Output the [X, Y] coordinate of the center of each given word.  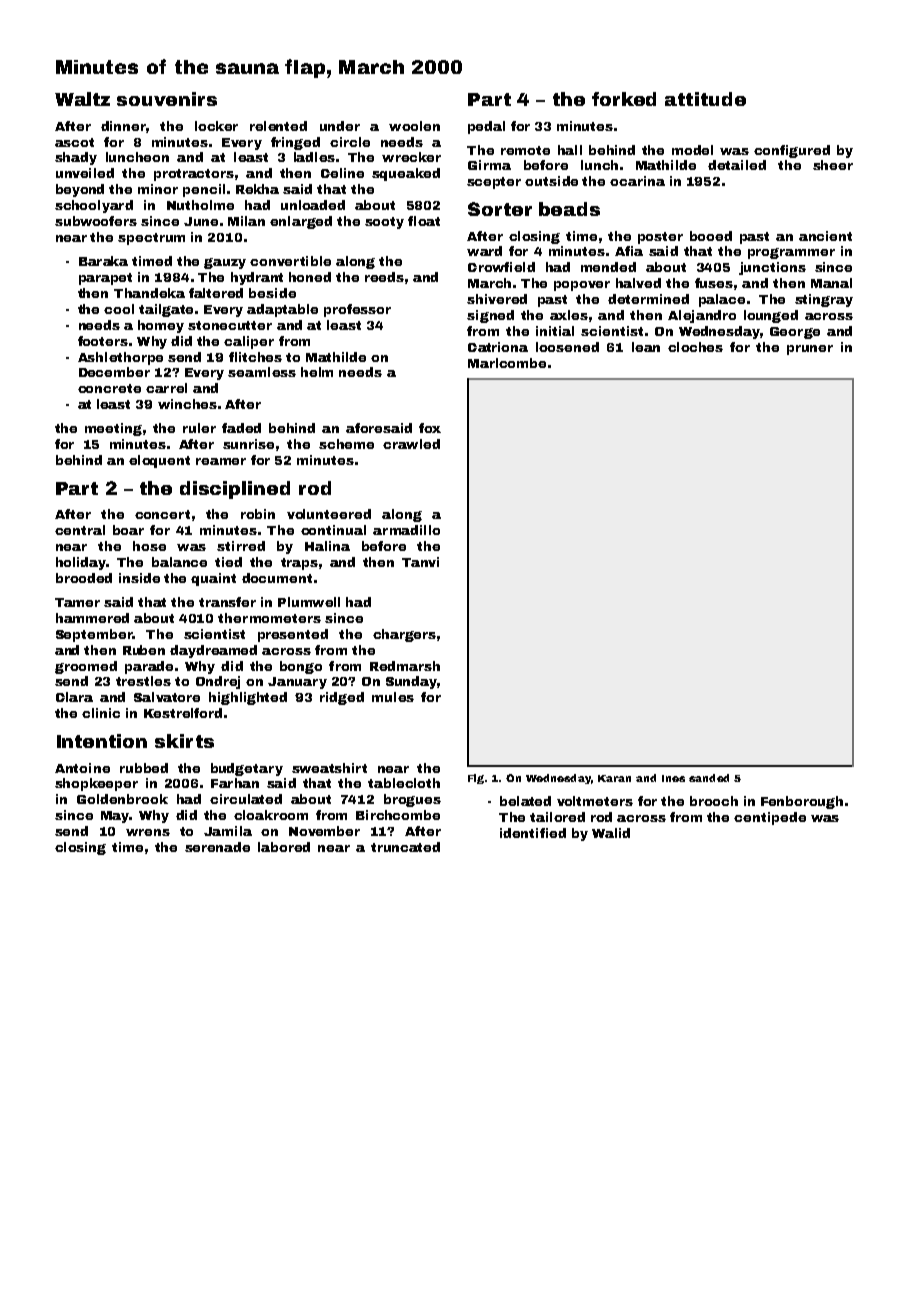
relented [278, 126]
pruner [810, 350]
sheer [833, 165]
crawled [411, 444]
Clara [74, 697]
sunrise [248, 444]
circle [350, 142]
